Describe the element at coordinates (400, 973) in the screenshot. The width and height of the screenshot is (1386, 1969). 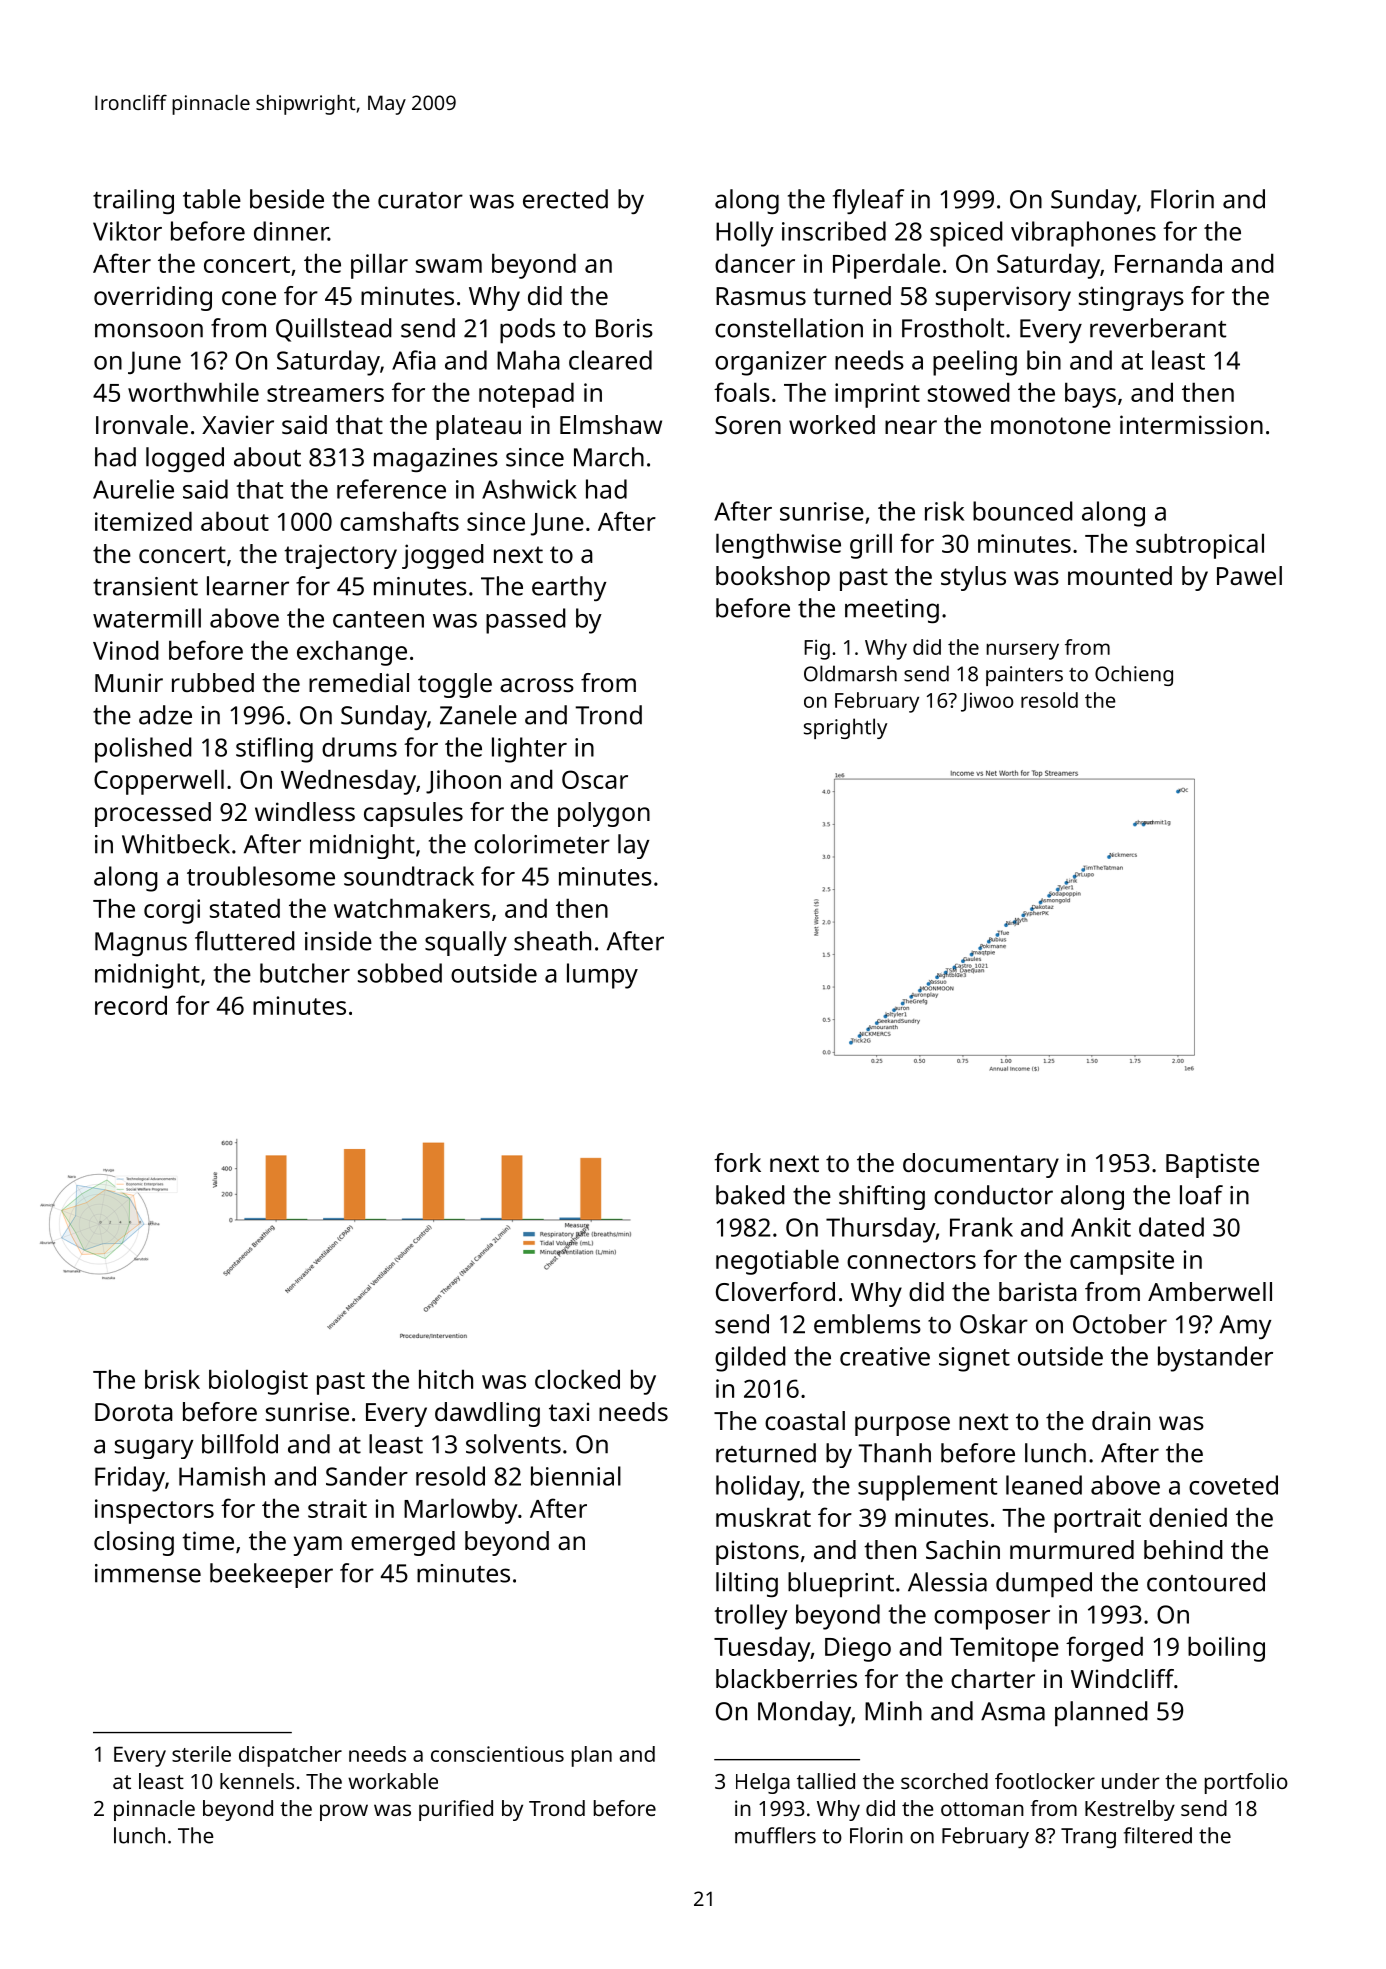
I see `sobbed` at that location.
